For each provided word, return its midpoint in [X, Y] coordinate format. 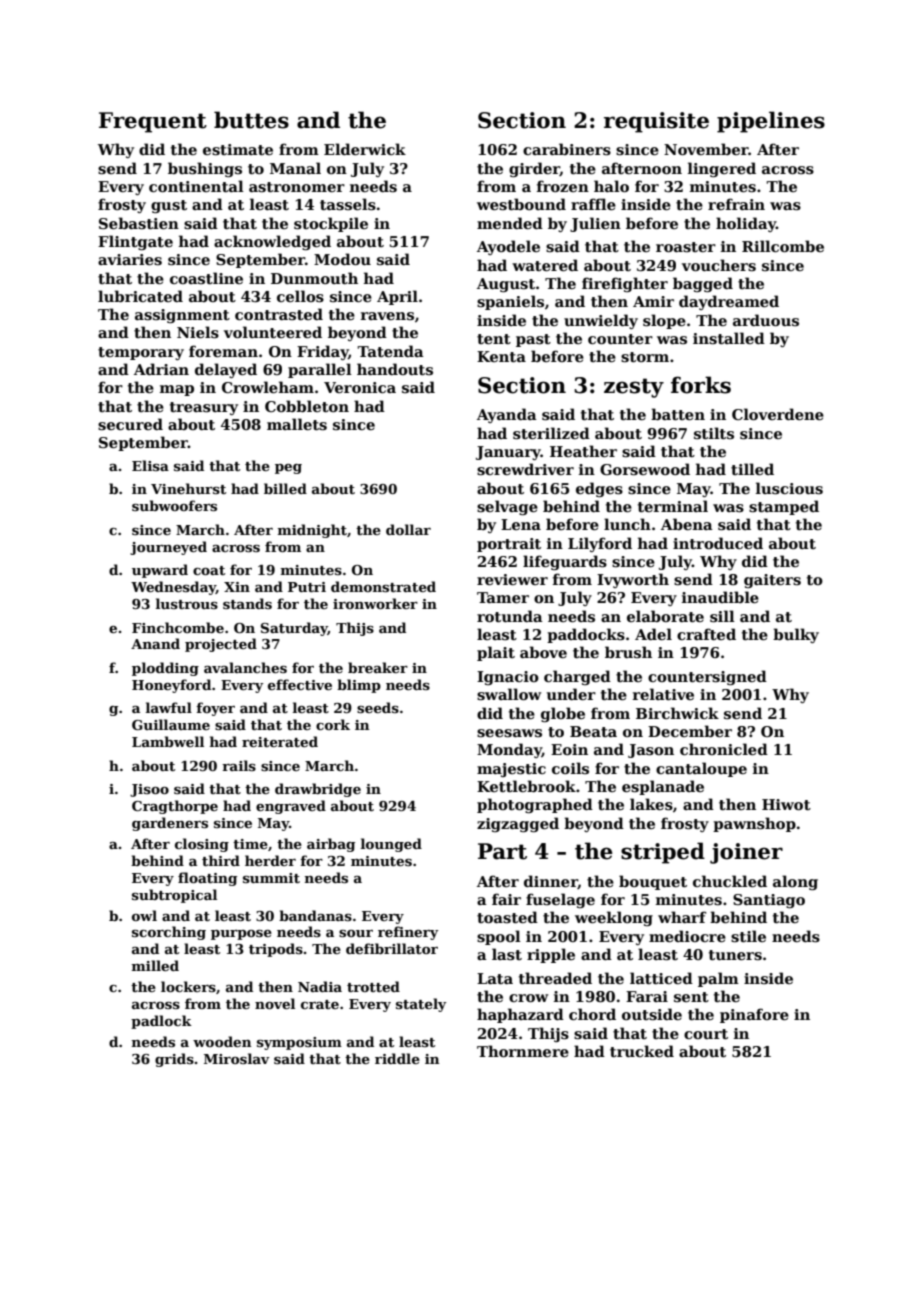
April [397, 297]
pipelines [771, 122]
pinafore [754, 1015]
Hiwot [786, 804]
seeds [378, 707]
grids [174, 1060]
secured [130, 424]
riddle [397, 1058]
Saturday [294, 629]
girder [534, 169]
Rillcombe [783, 246]
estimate [238, 149]
